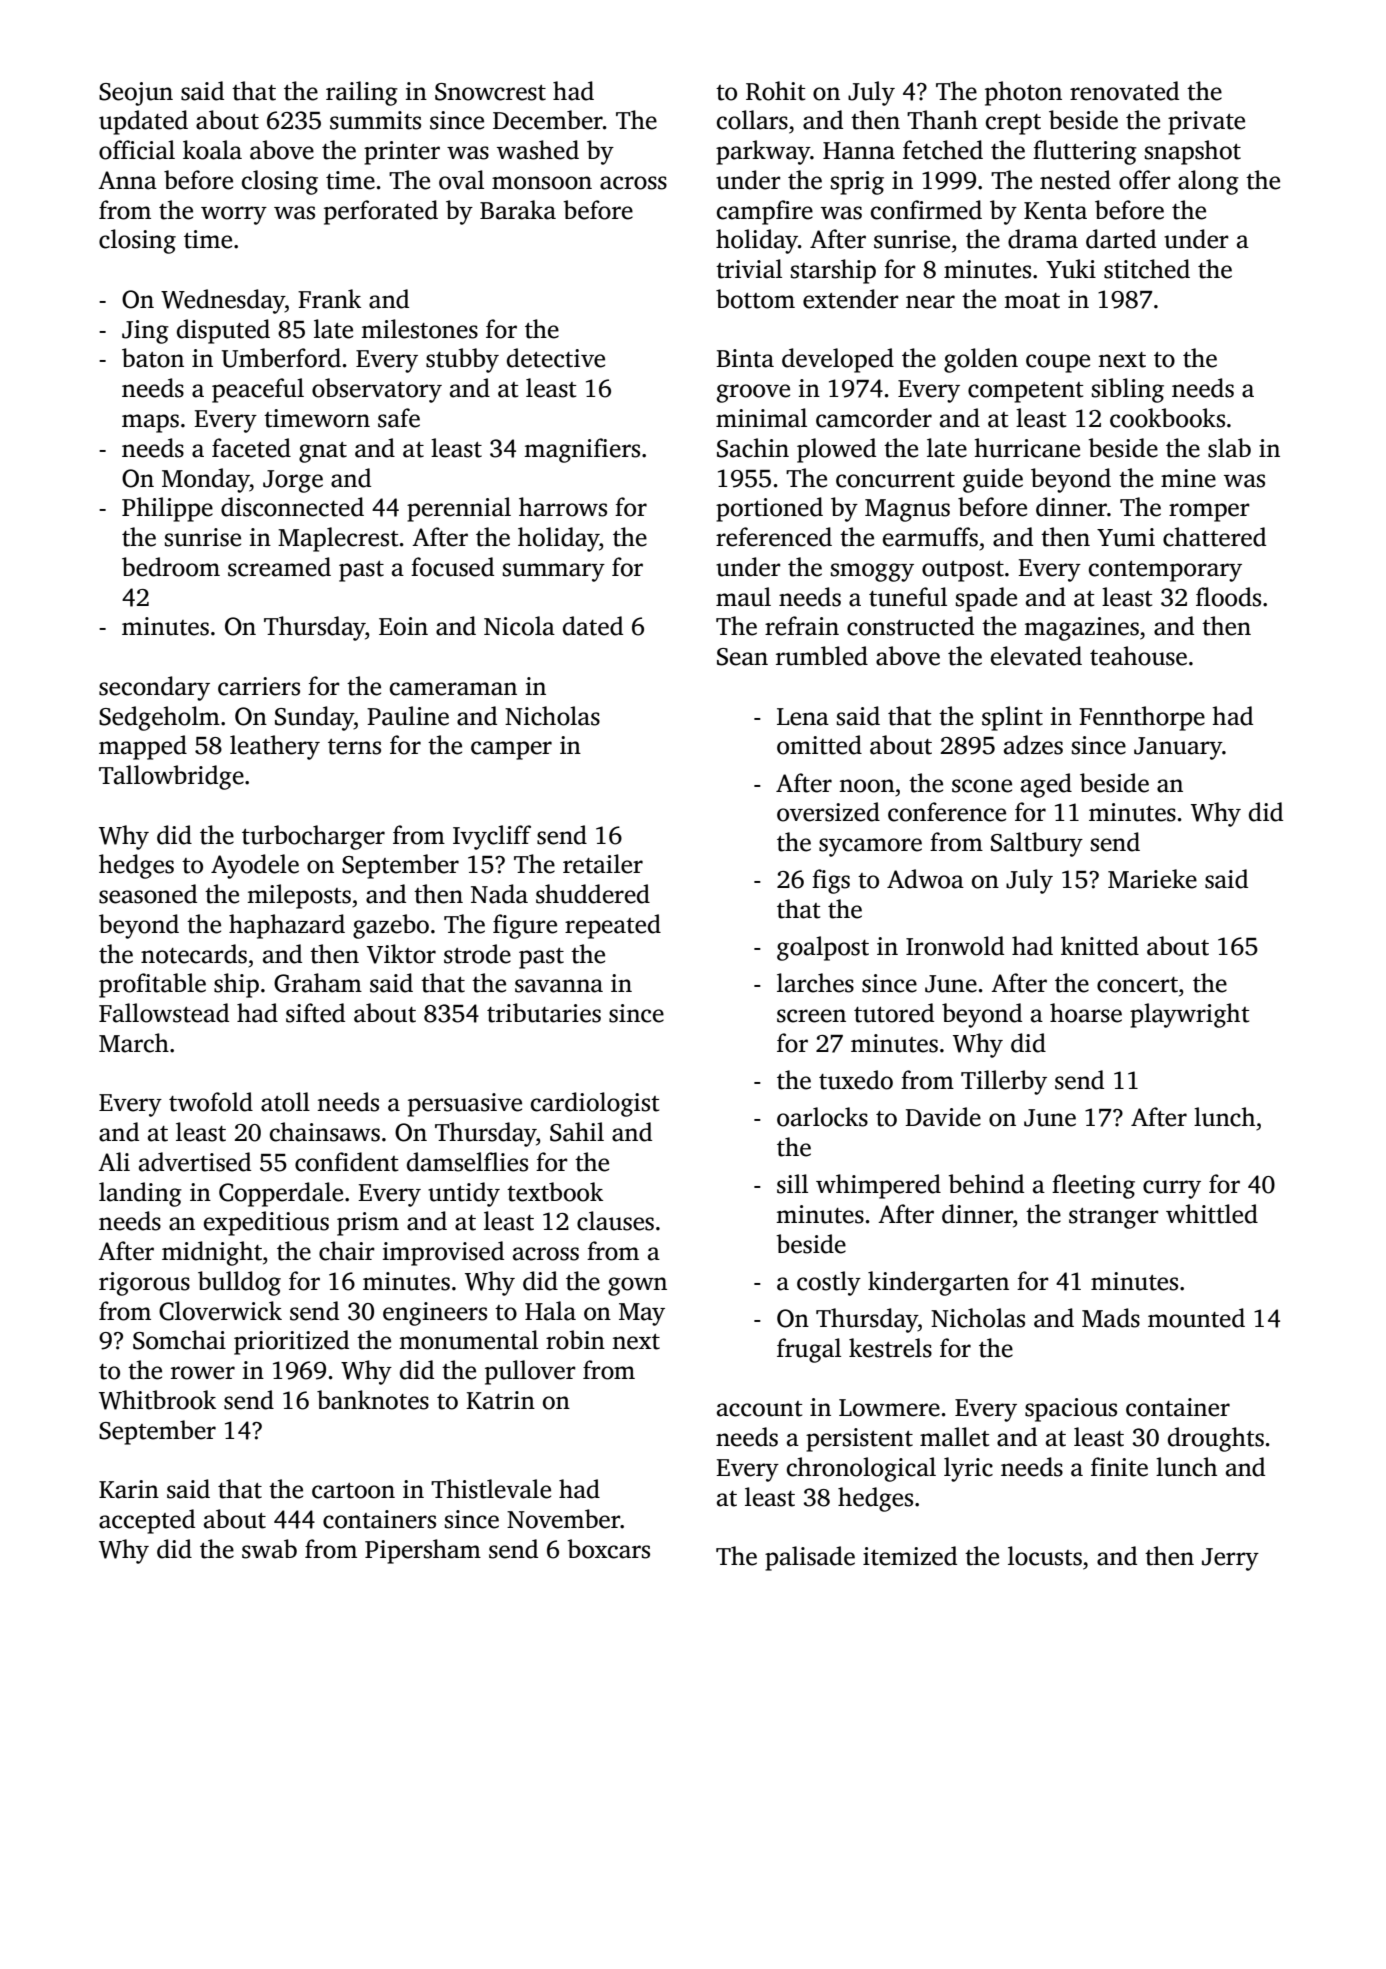  I want to click on Snowcrest, so click(490, 92).
